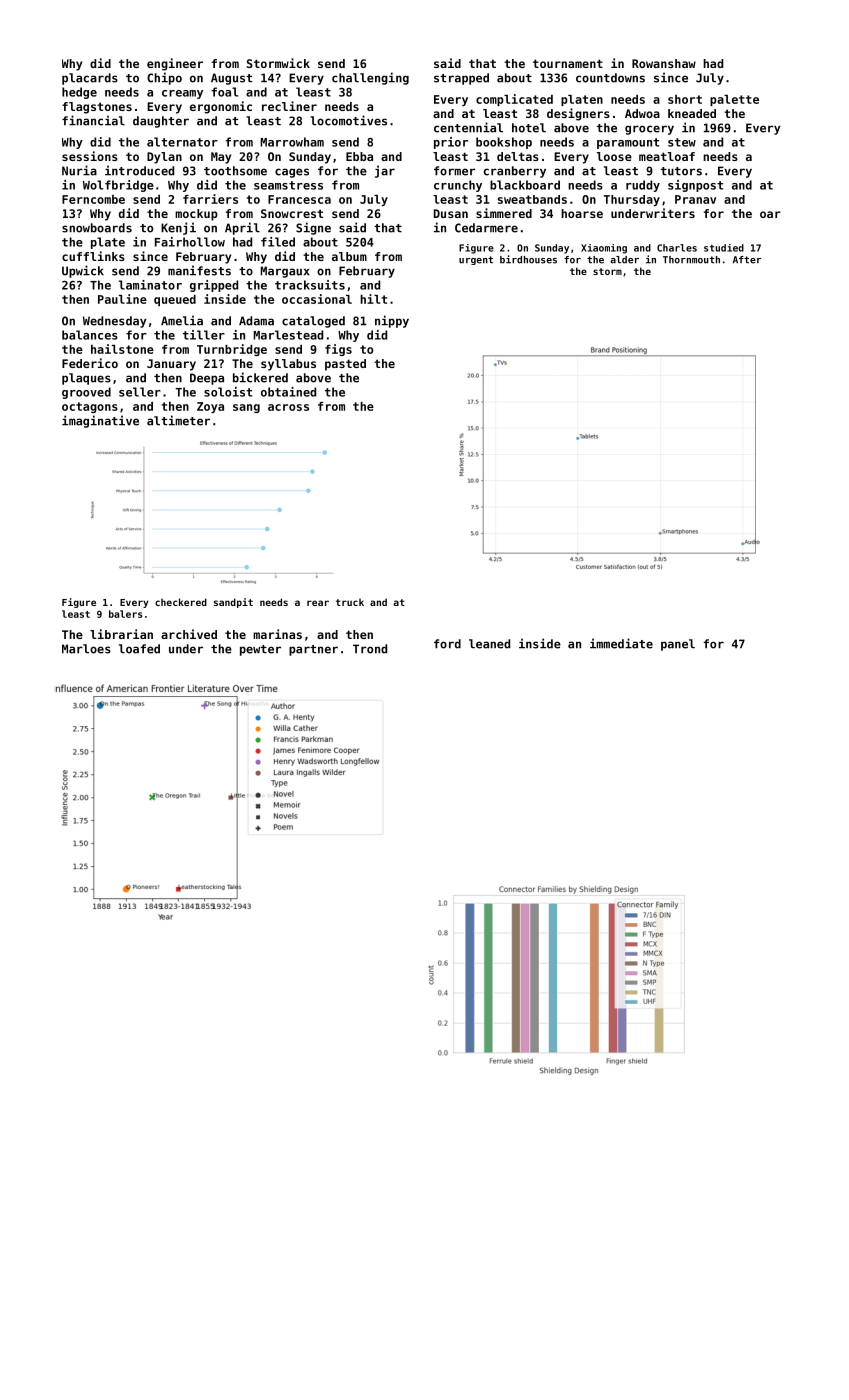 This screenshot has width=849, height=1400. What do you see at coordinates (678, 645) in the screenshot?
I see `panel` at bounding box center [678, 645].
